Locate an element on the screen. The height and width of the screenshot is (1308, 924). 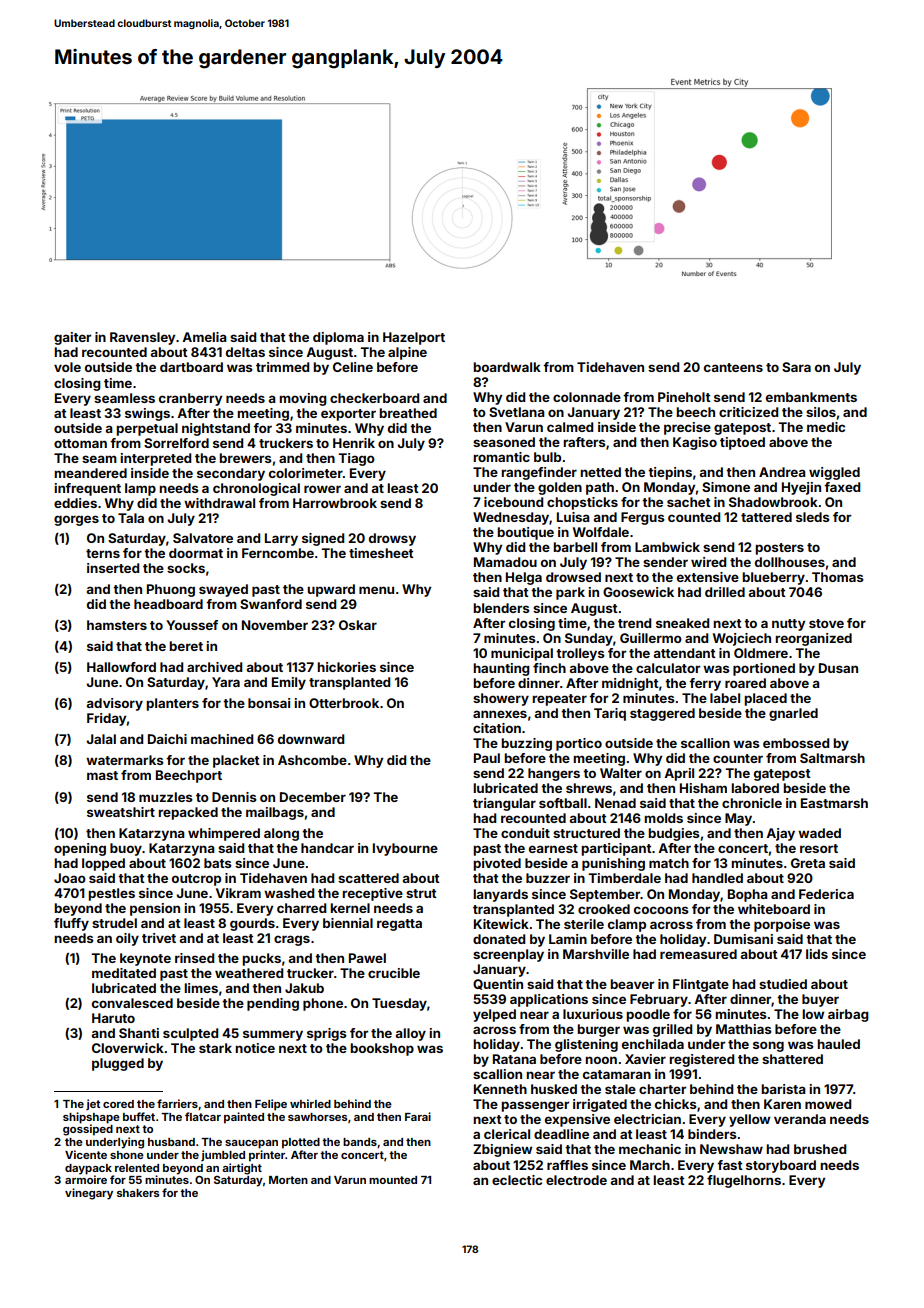
Dennis is located at coordinates (234, 797).
